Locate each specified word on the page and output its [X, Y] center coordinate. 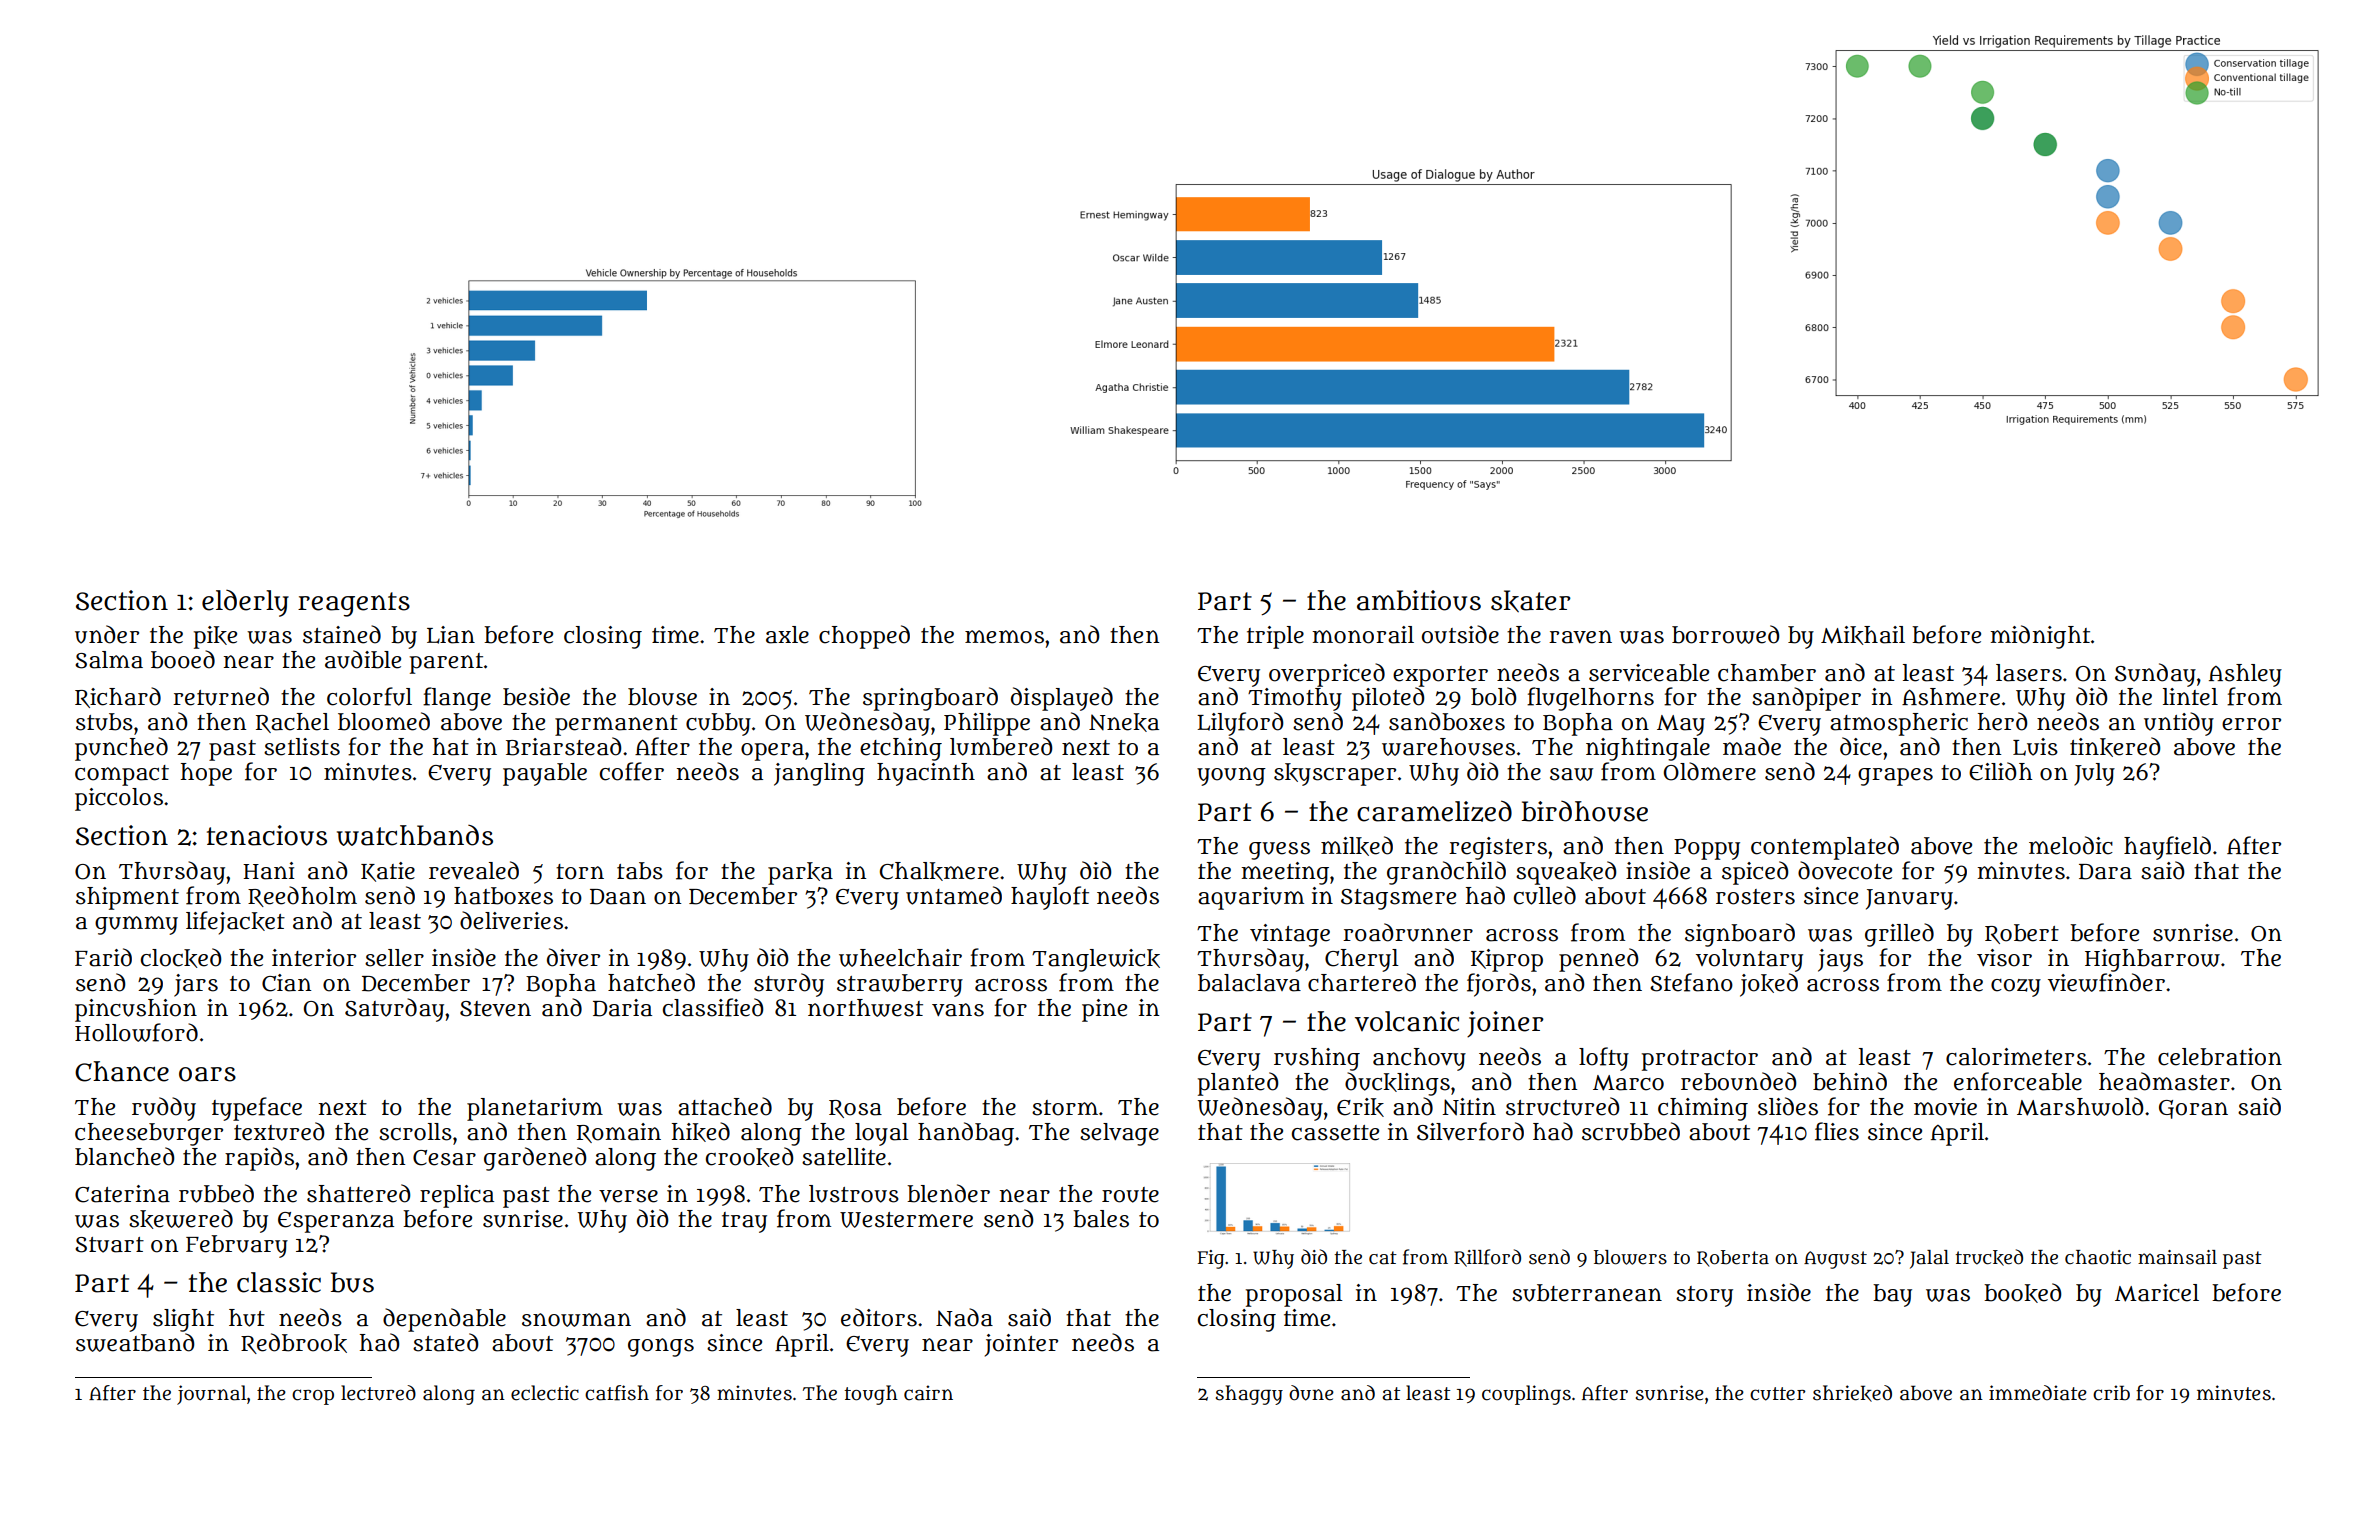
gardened [535, 1159]
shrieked [1852, 1393]
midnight [2040, 637]
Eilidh [2001, 771]
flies [1837, 1131]
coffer [632, 771]
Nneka [1124, 722]
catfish [617, 1393]
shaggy [1249, 1395]
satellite [844, 1157]
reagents [354, 604]
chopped [864, 637]
